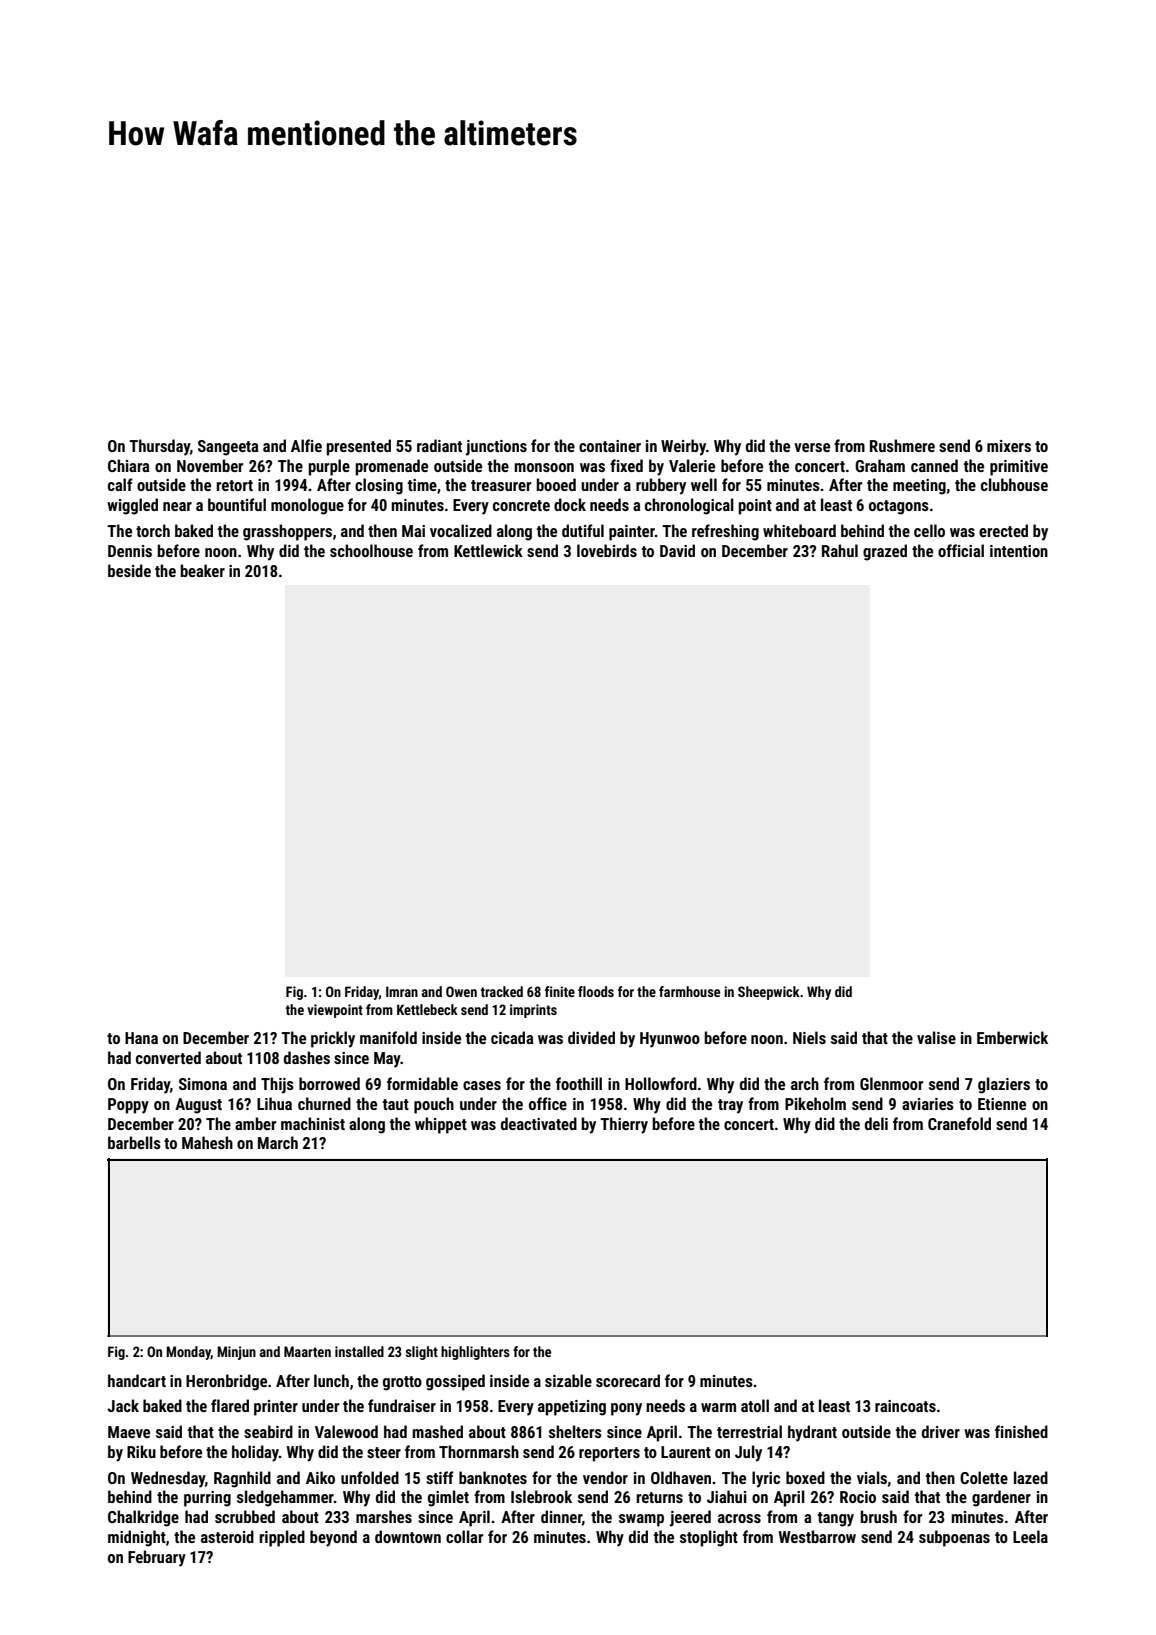 The height and width of the screenshot is (1635, 1156). I want to click on valise, so click(936, 1037).
